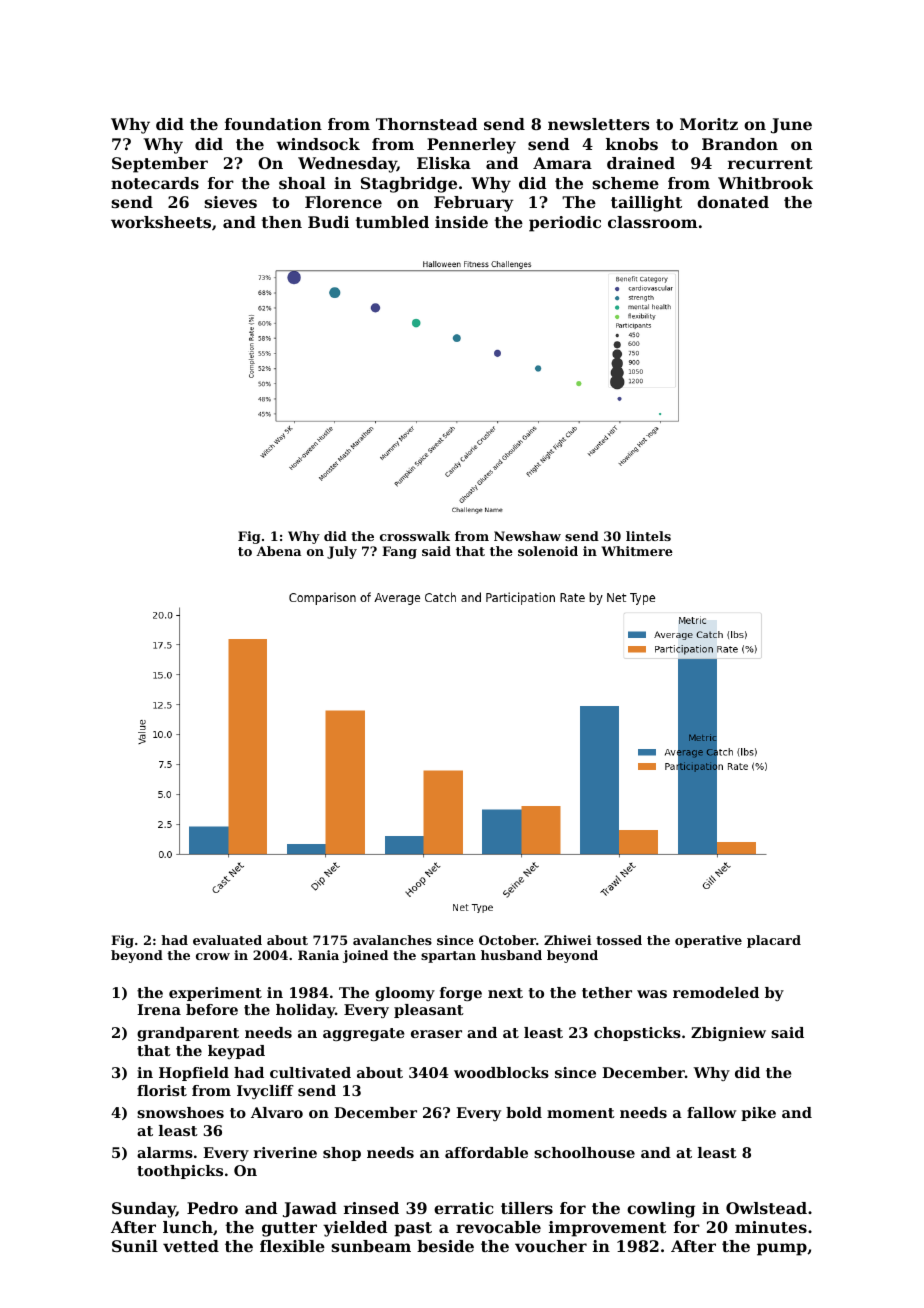 This image has width=924, height=1308. Describe the element at coordinates (155, 183) in the image. I see `notecards` at that location.
